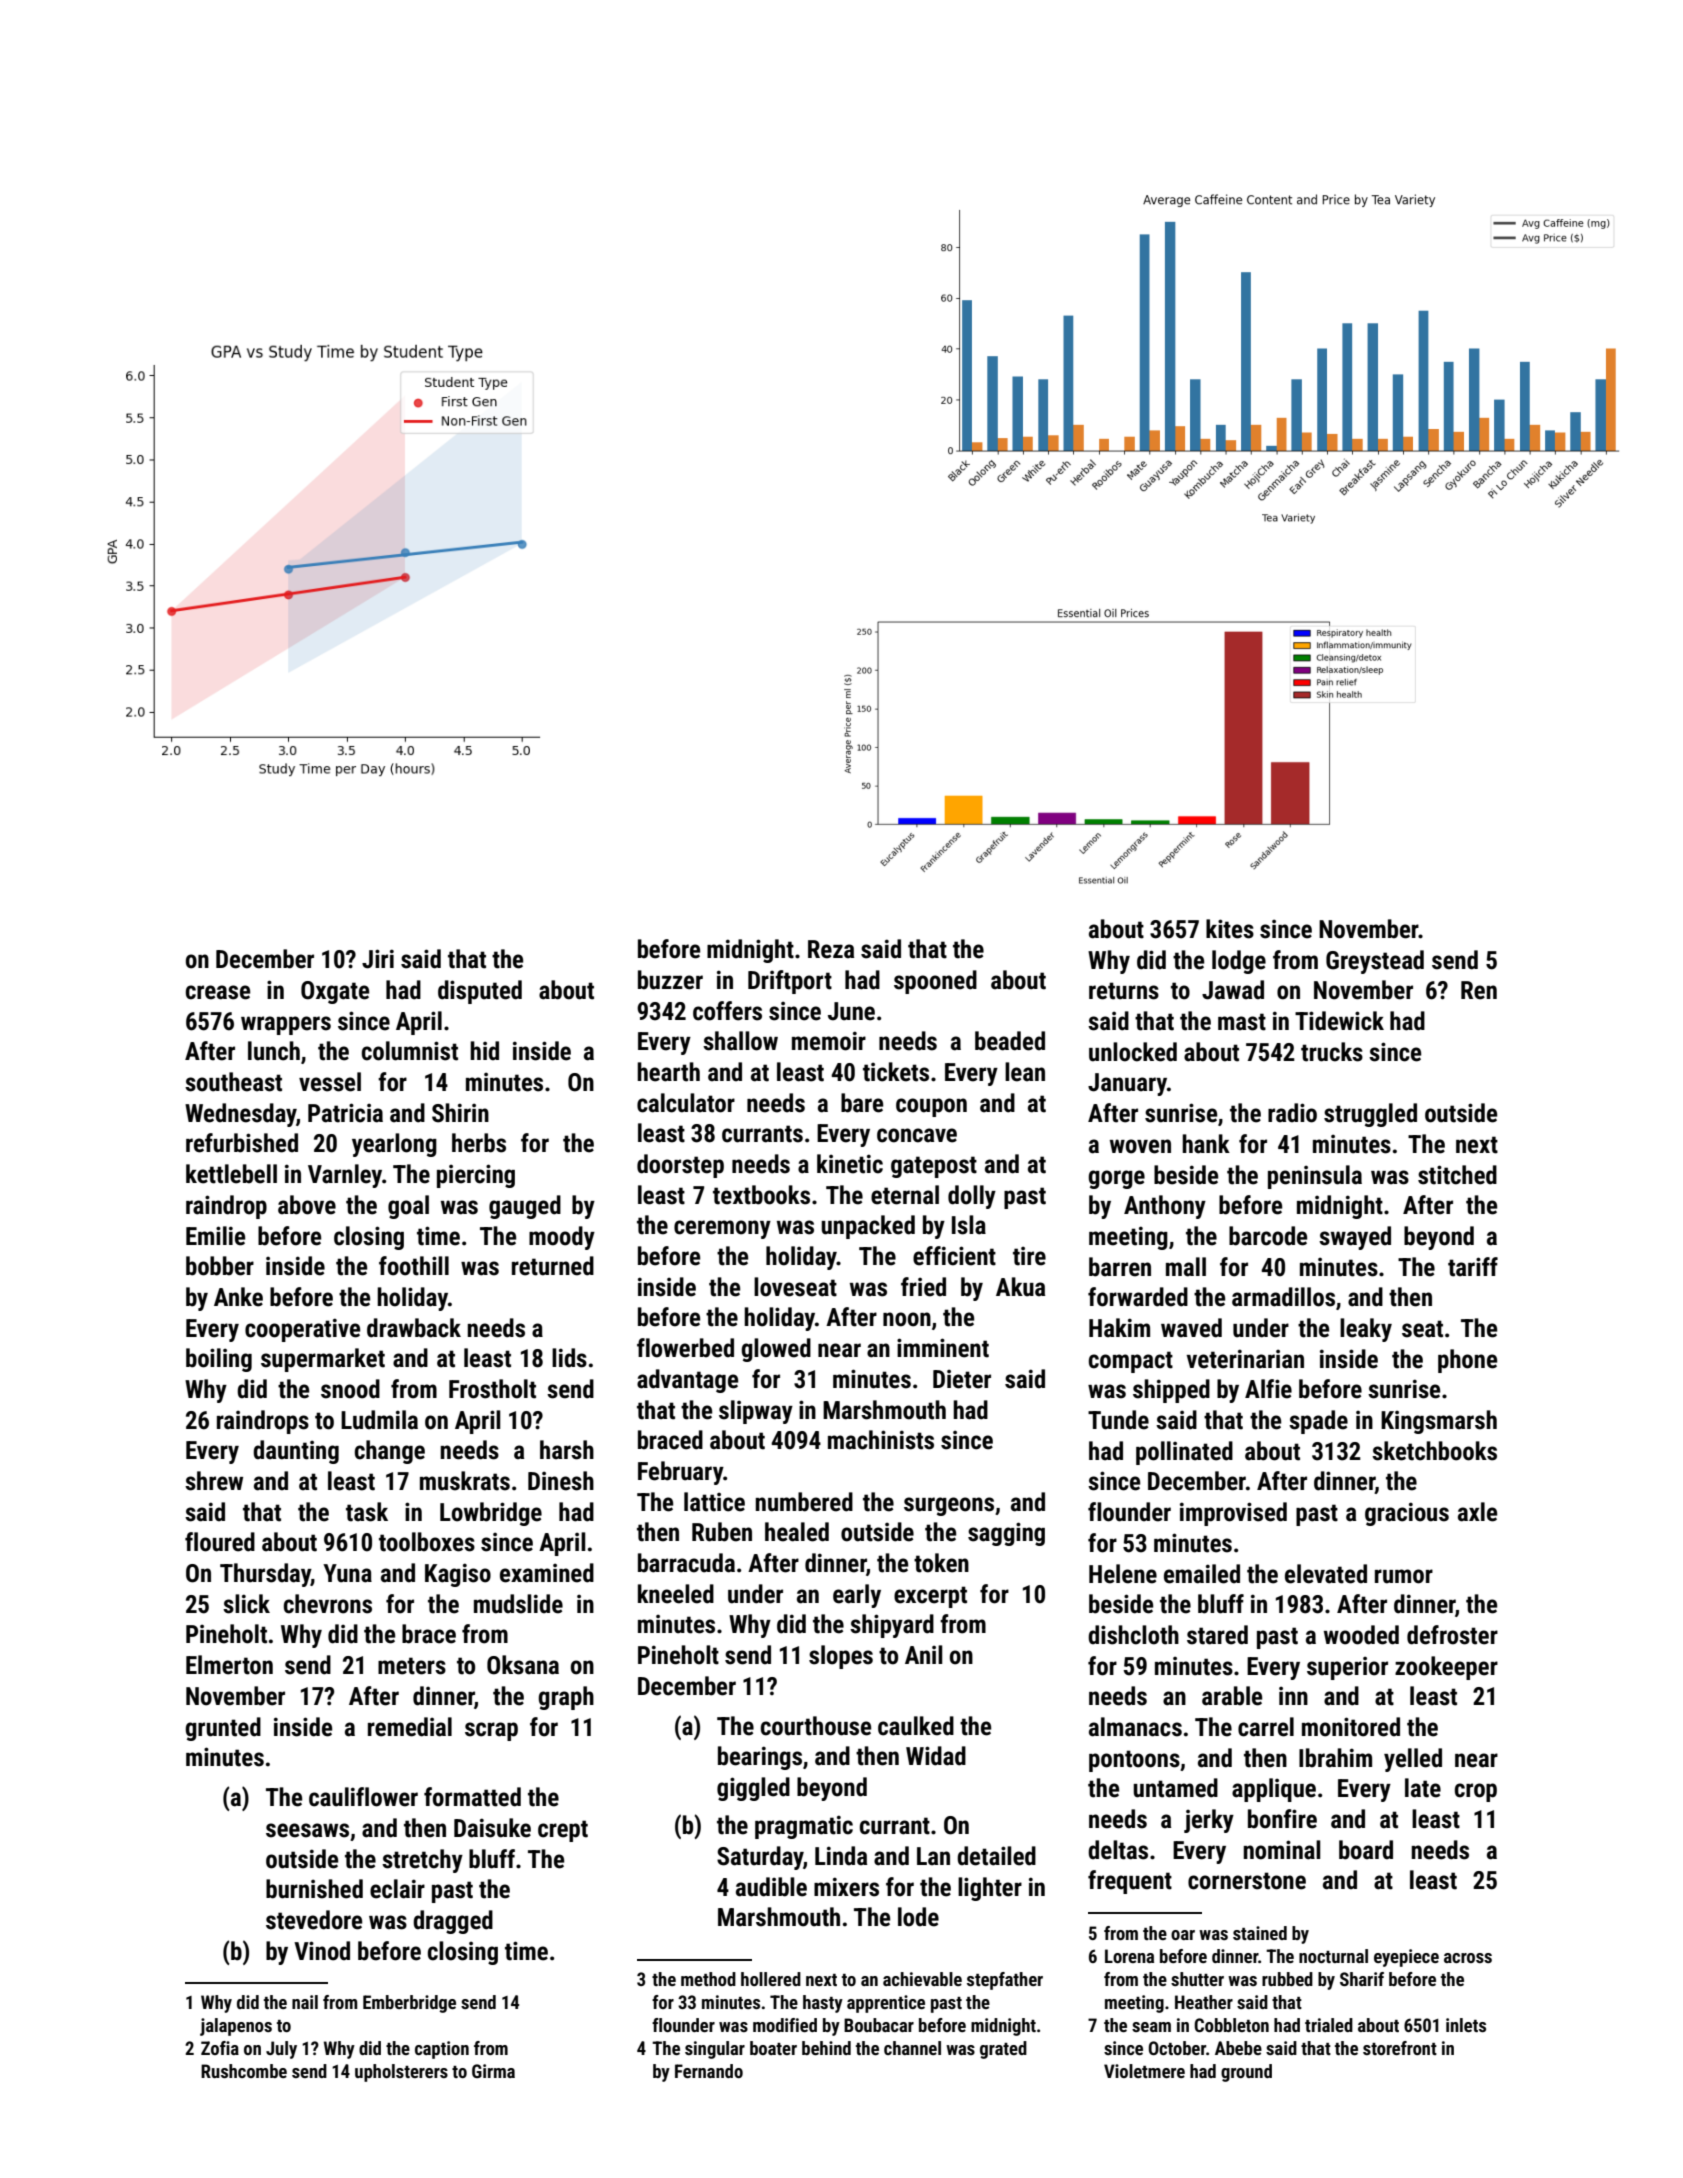 Image resolution: width=1683 pixels, height=2178 pixels. What do you see at coordinates (492, 1828) in the screenshot?
I see `Daisuke` at bounding box center [492, 1828].
